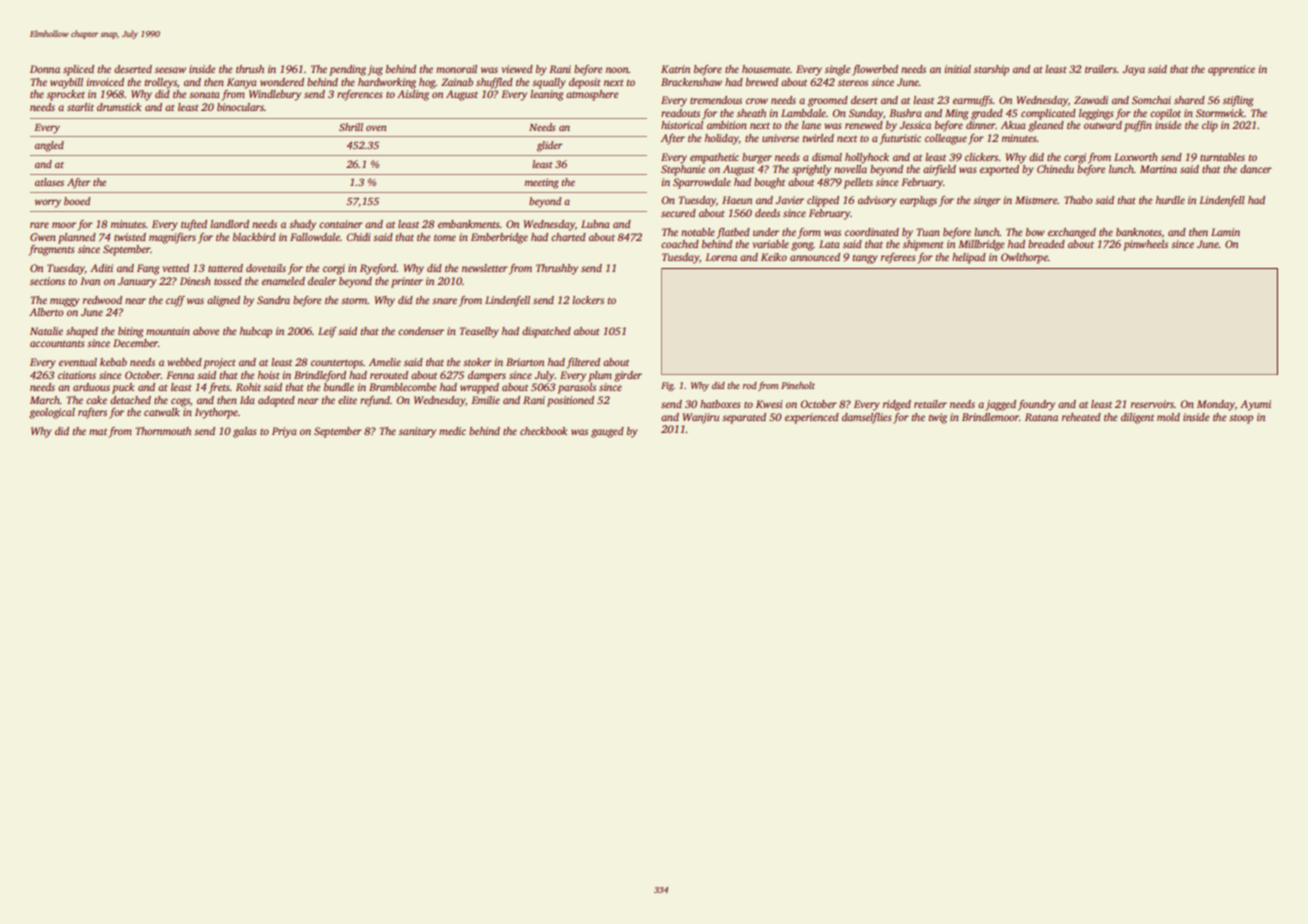 This screenshot has height=924, width=1308. I want to click on Akua, so click(1013, 125).
